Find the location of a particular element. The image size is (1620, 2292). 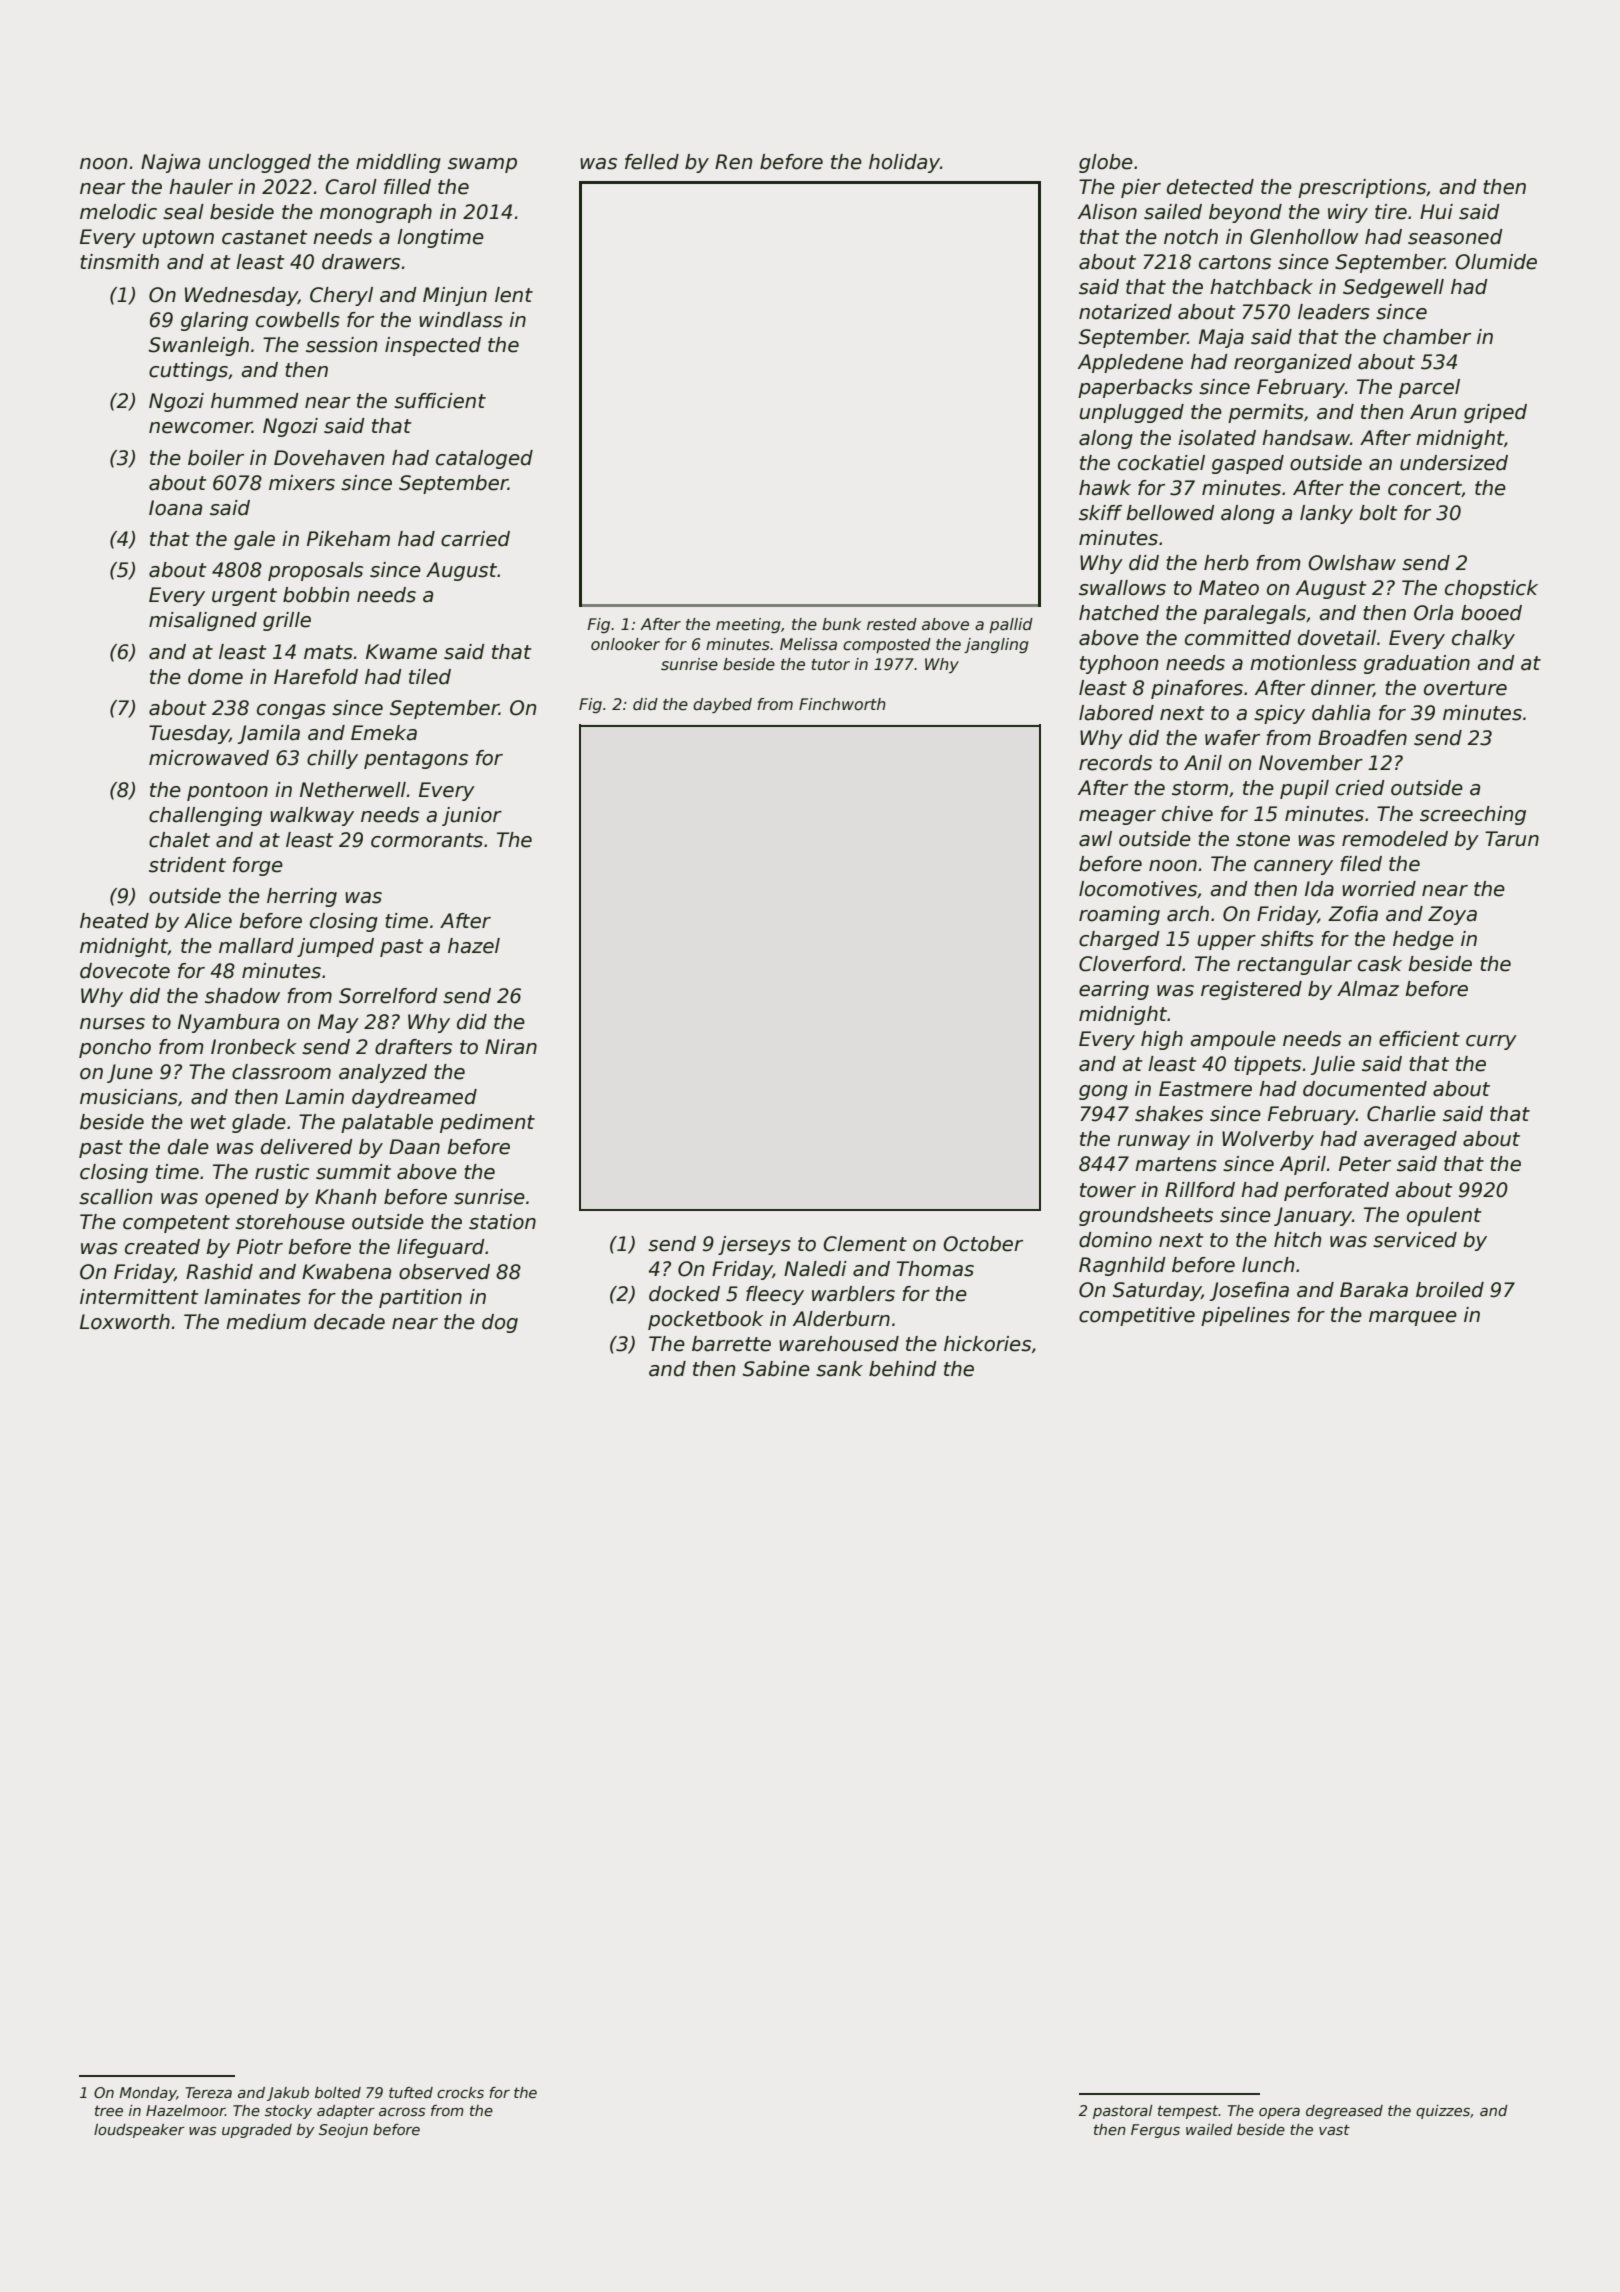

Najwa is located at coordinates (170, 163).
